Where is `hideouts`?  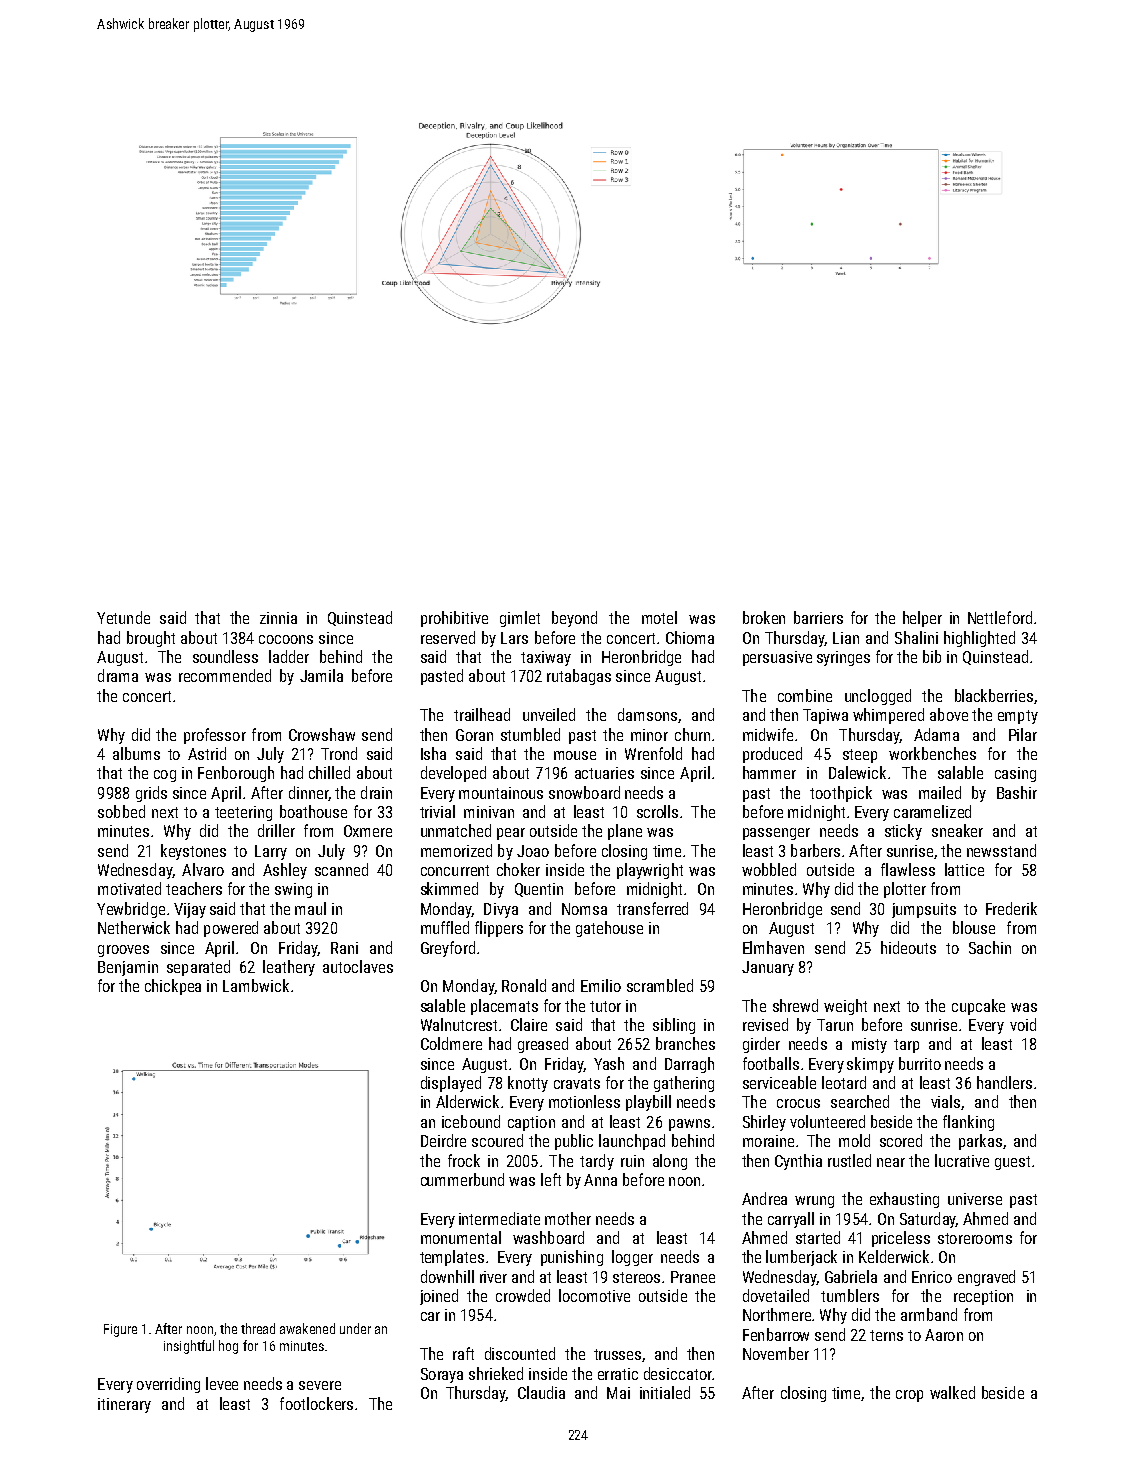 hideouts is located at coordinates (908, 947).
